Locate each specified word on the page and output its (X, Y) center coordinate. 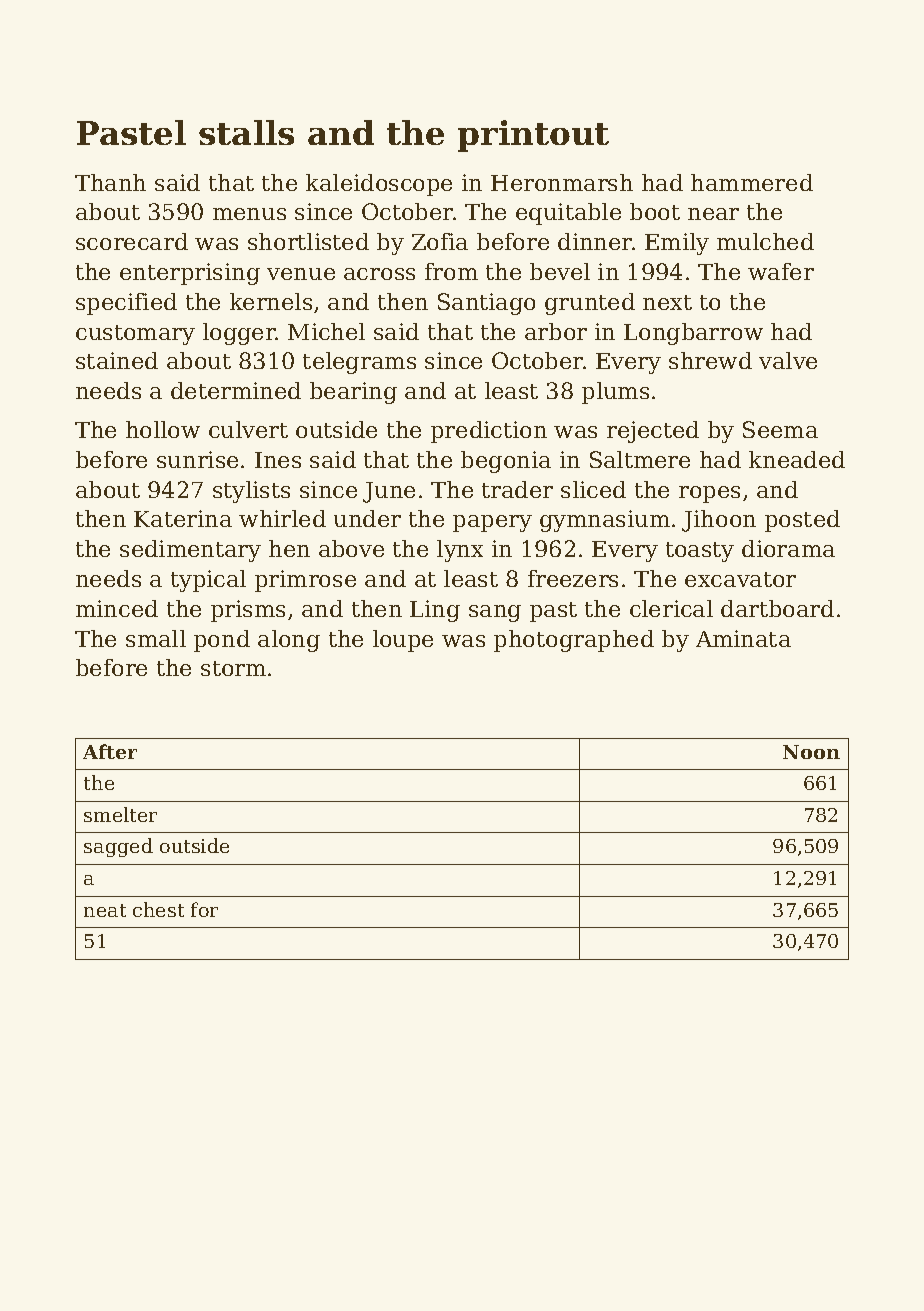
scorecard (132, 241)
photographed (574, 641)
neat (105, 910)
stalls (246, 132)
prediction (489, 432)
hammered (752, 182)
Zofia (440, 241)
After (110, 751)
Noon (811, 752)
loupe (403, 641)
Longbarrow (693, 334)
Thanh (110, 182)
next (667, 302)
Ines (278, 460)
